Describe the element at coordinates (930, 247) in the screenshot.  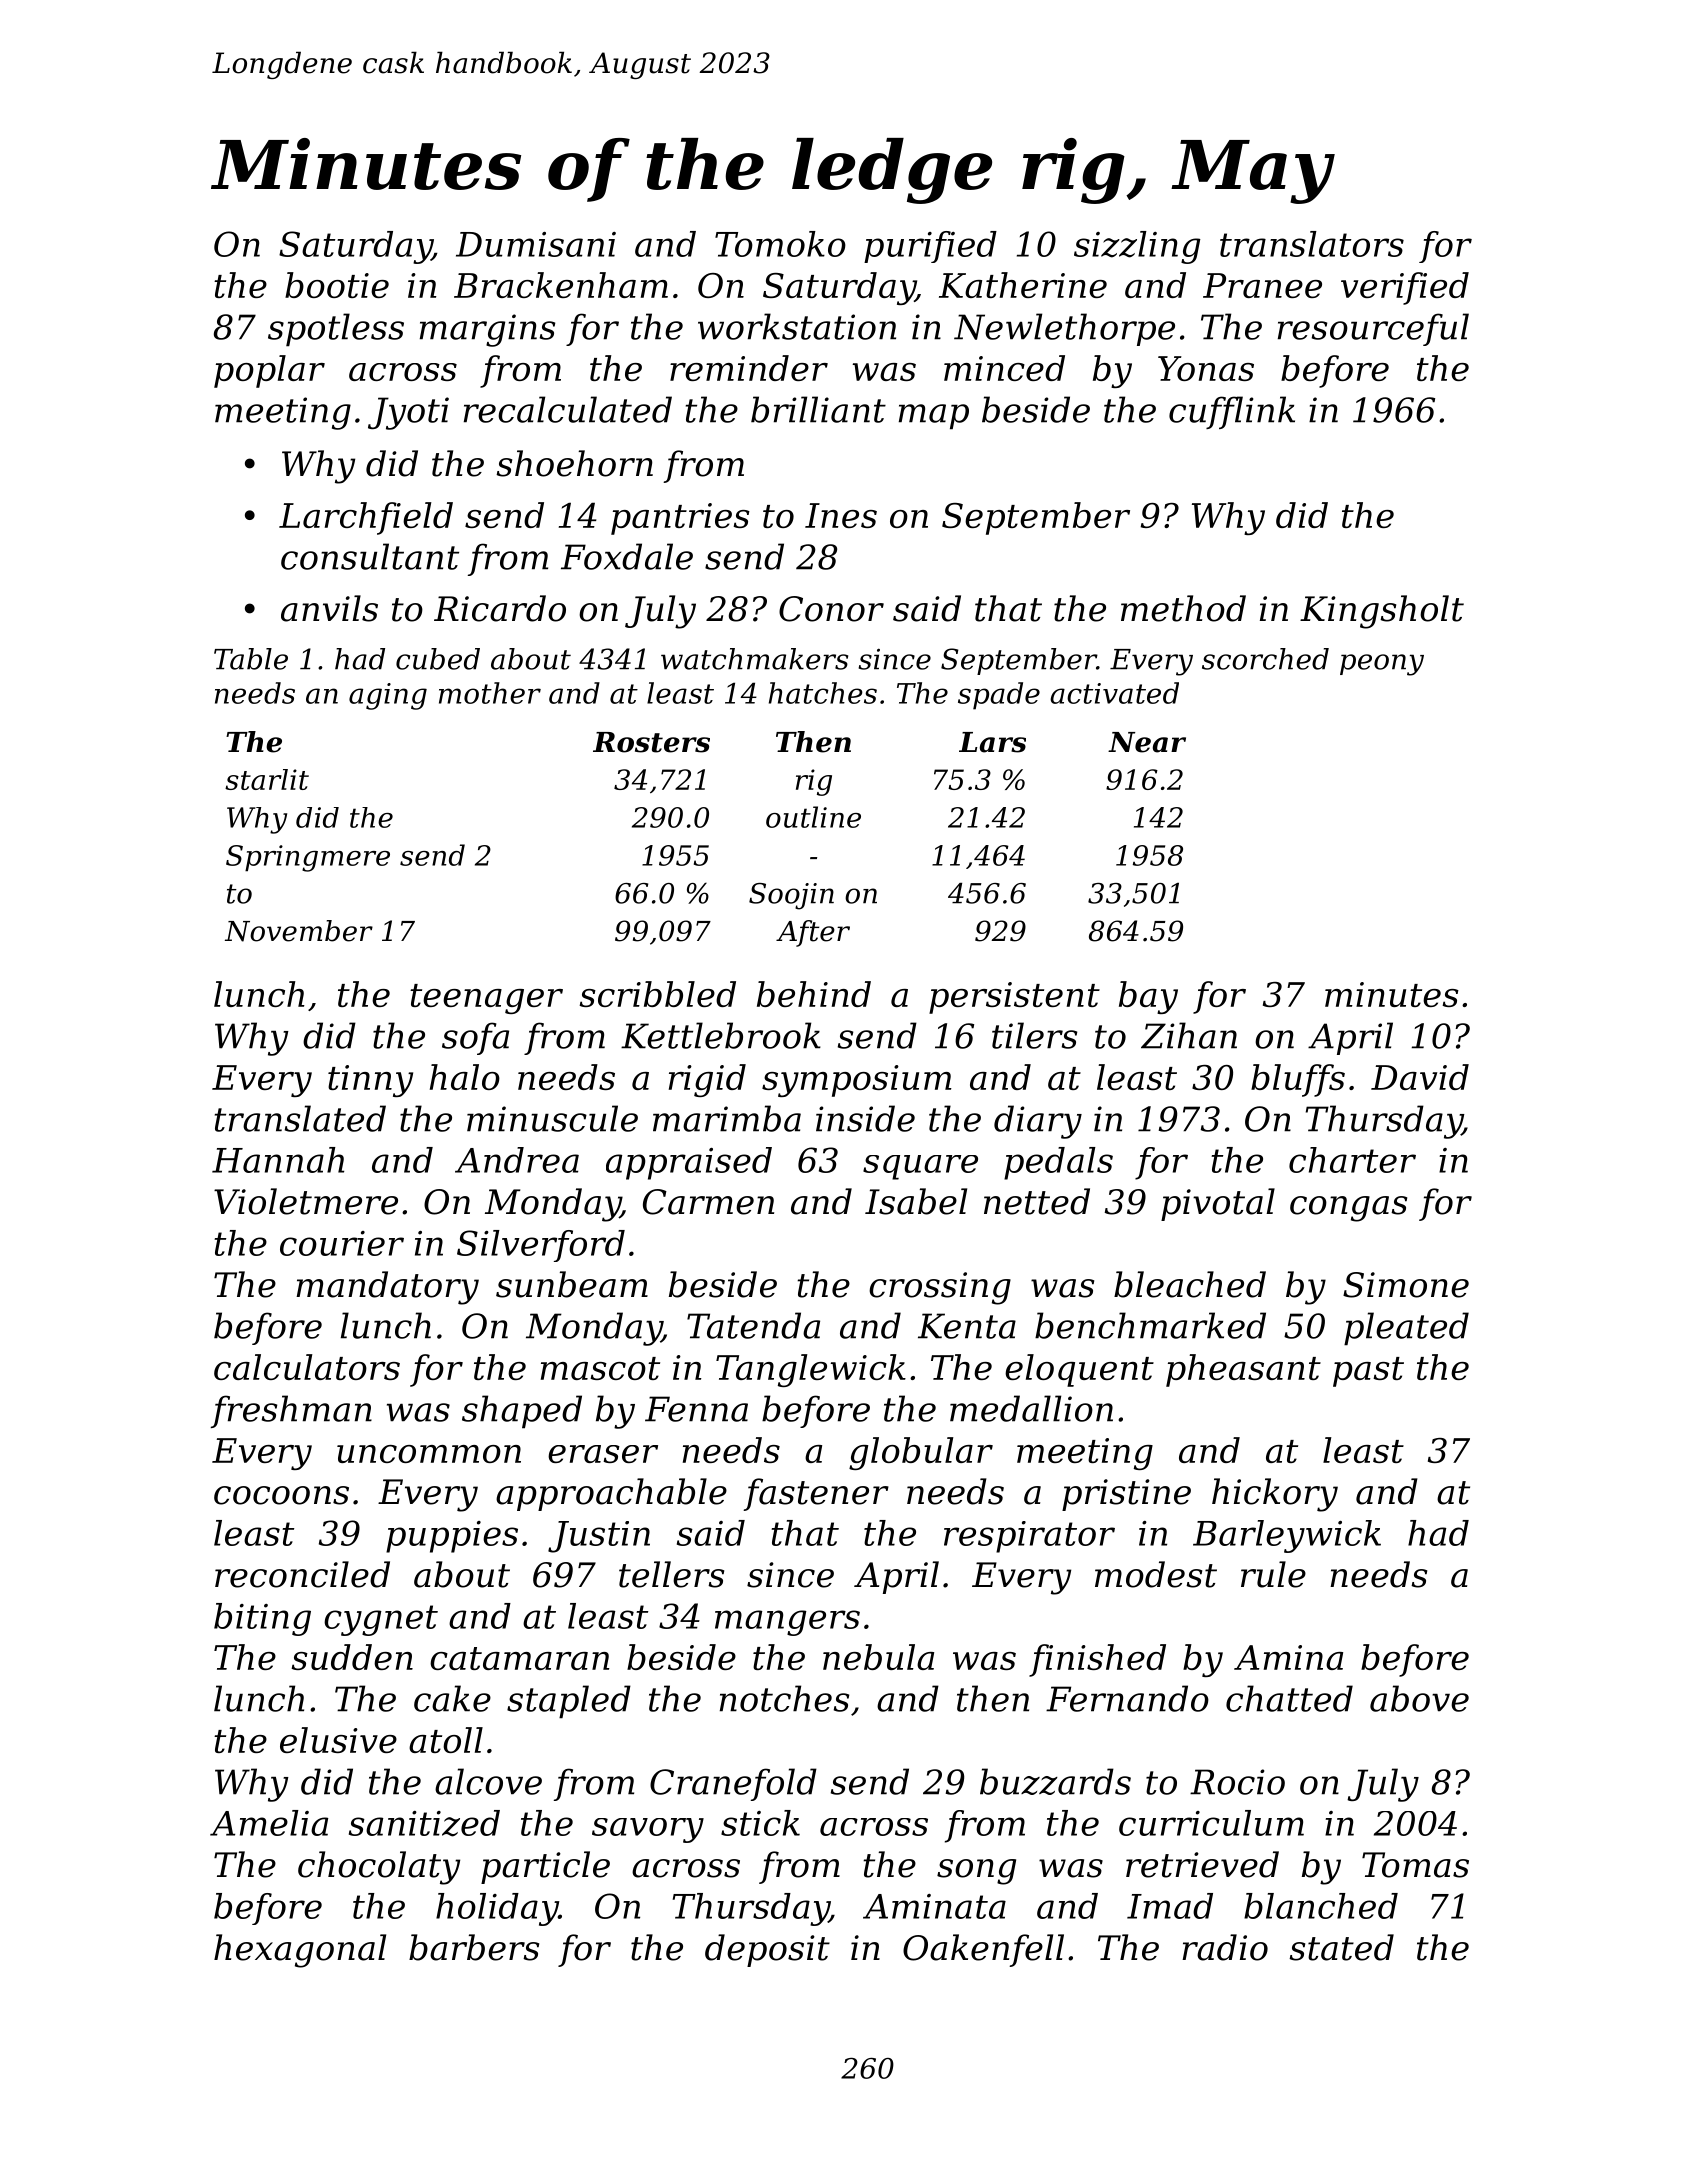
I see `purified` at that location.
